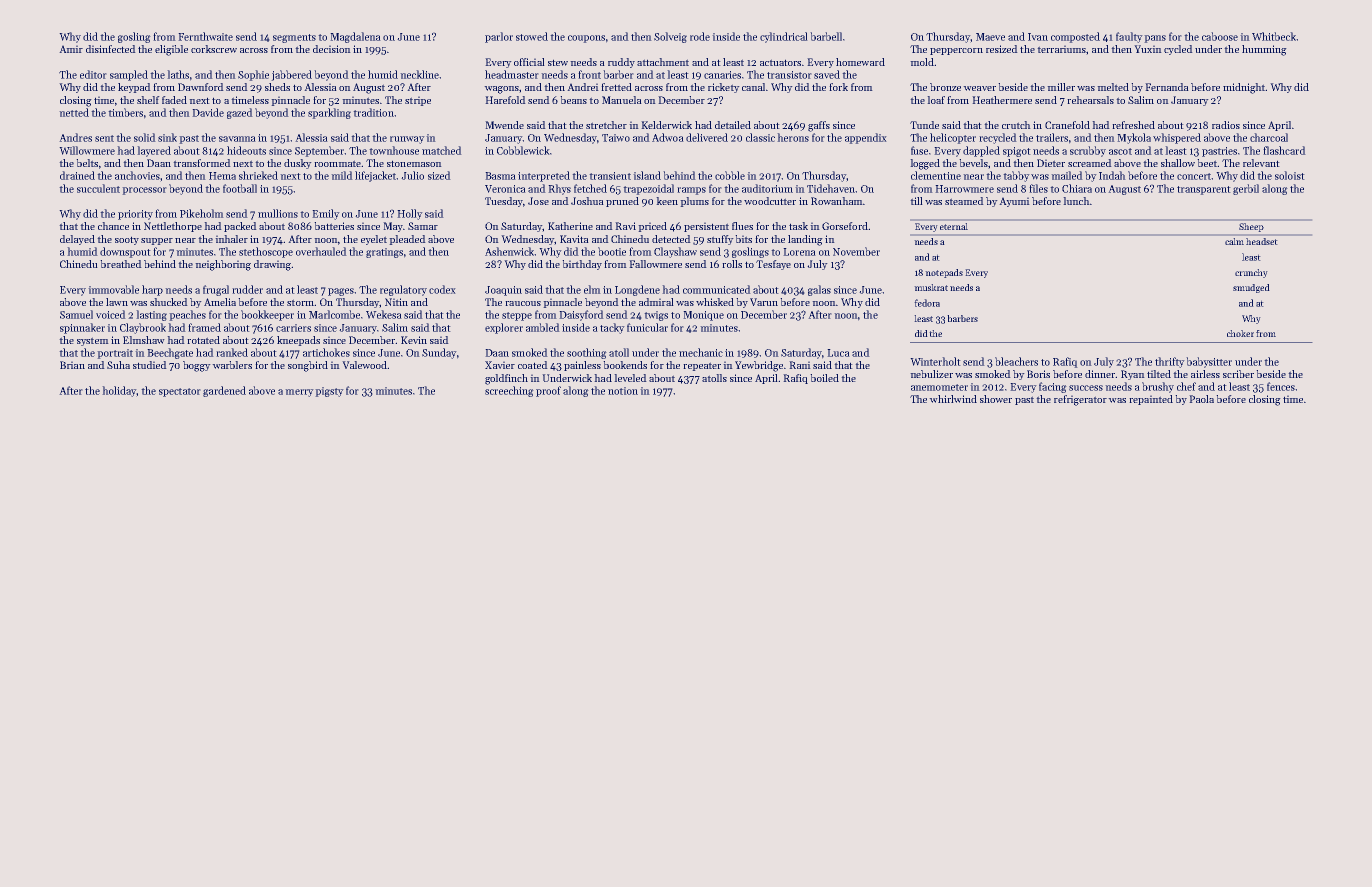  I want to click on composted, so click(1075, 37).
